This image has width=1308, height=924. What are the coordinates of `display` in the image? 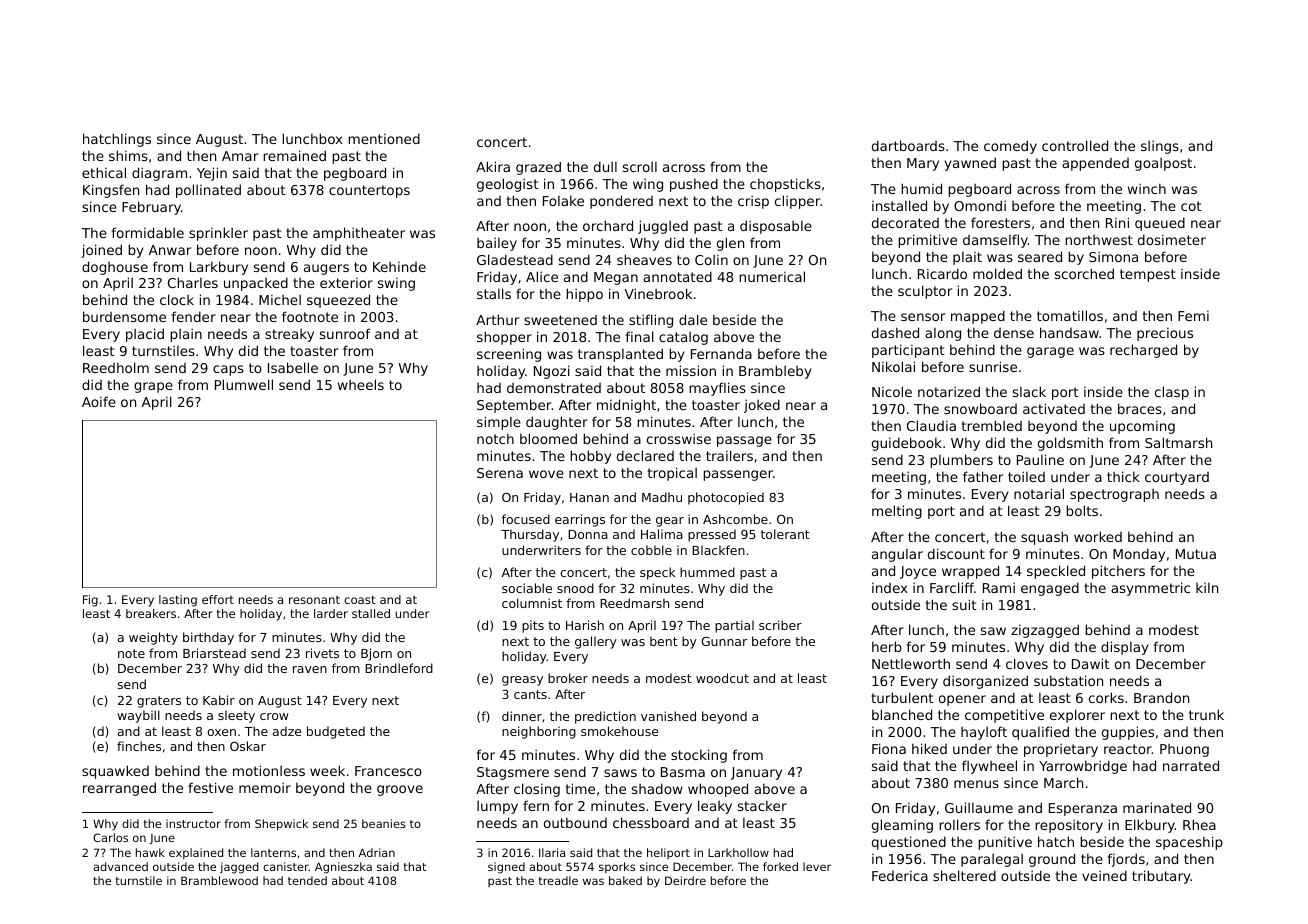 It's located at (1125, 648).
